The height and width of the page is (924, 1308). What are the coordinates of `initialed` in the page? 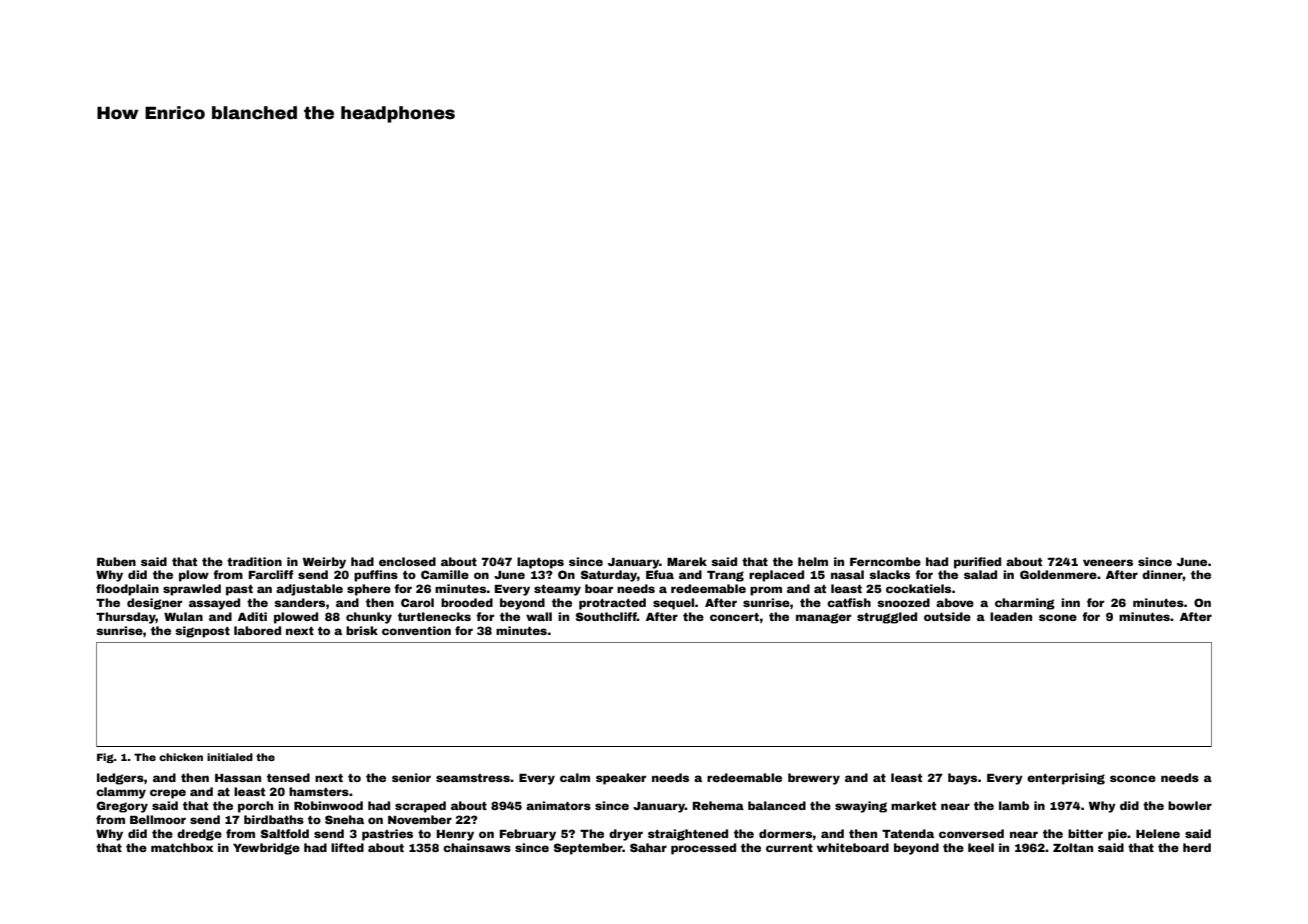 It's located at (230, 757).
